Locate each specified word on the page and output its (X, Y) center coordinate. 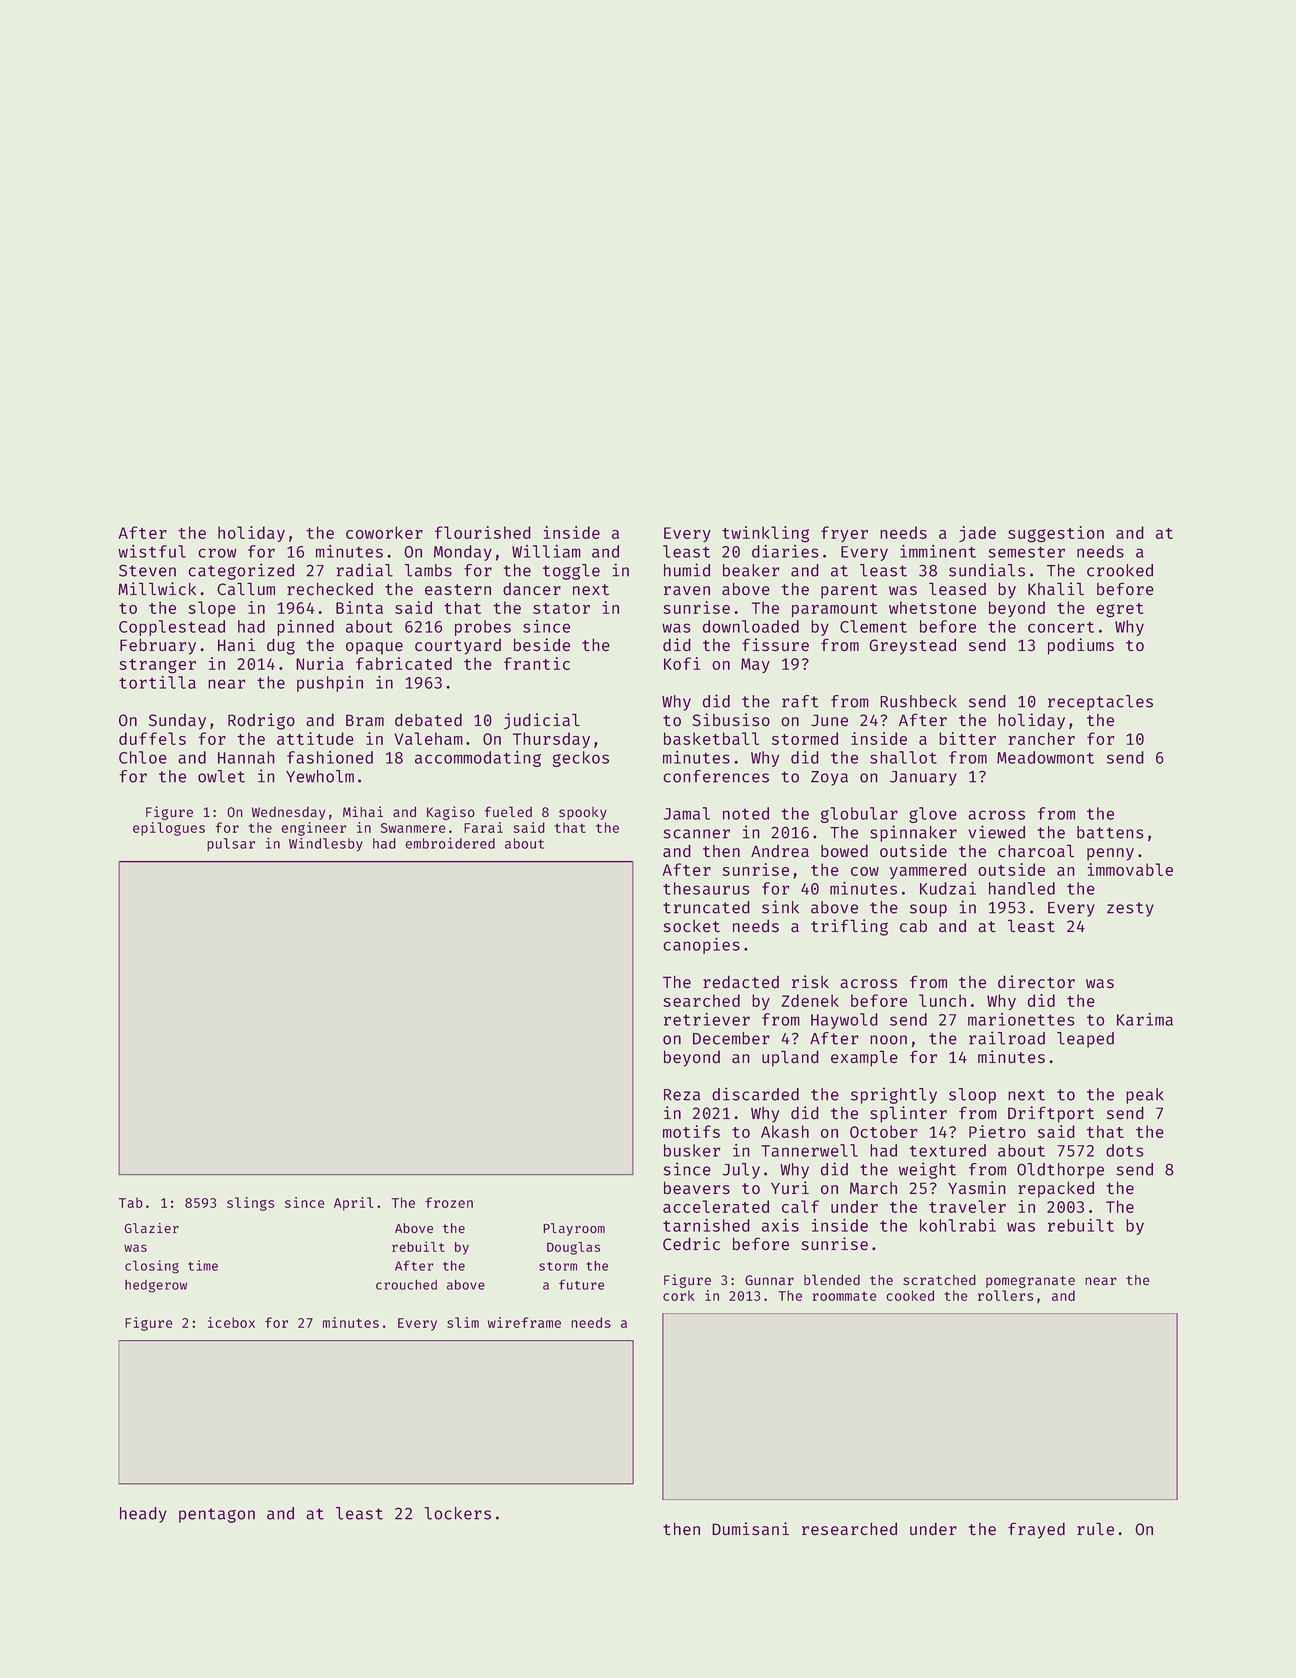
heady (143, 1515)
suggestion (1056, 534)
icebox (231, 1322)
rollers (1005, 1295)
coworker (384, 532)
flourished (483, 532)
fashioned (330, 757)
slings (250, 1204)
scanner (696, 834)
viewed (996, 832)
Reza (682, 1095)
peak (1145, 1096)
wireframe (524, 1322)
